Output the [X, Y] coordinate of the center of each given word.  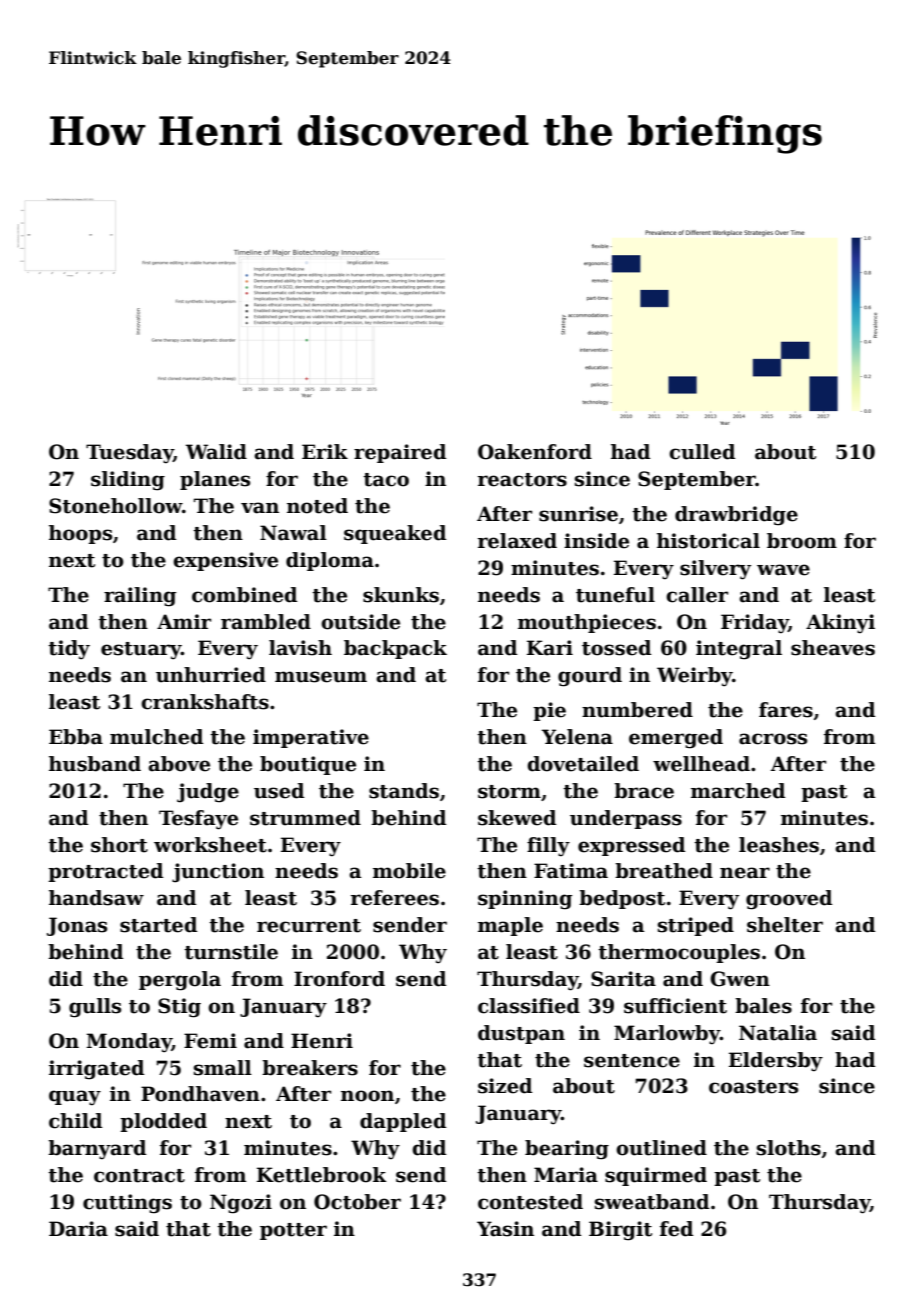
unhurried [211, 675]
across [773, 739]
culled [702, 452]
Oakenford [535, 452]
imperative [311, 738]
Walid [216, 452]
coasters [753, 1087]
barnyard [97, 1150]
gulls [95, 1008]
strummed [305, 818]
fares [786, 710]
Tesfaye [198, 820]
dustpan [521, 1034]
